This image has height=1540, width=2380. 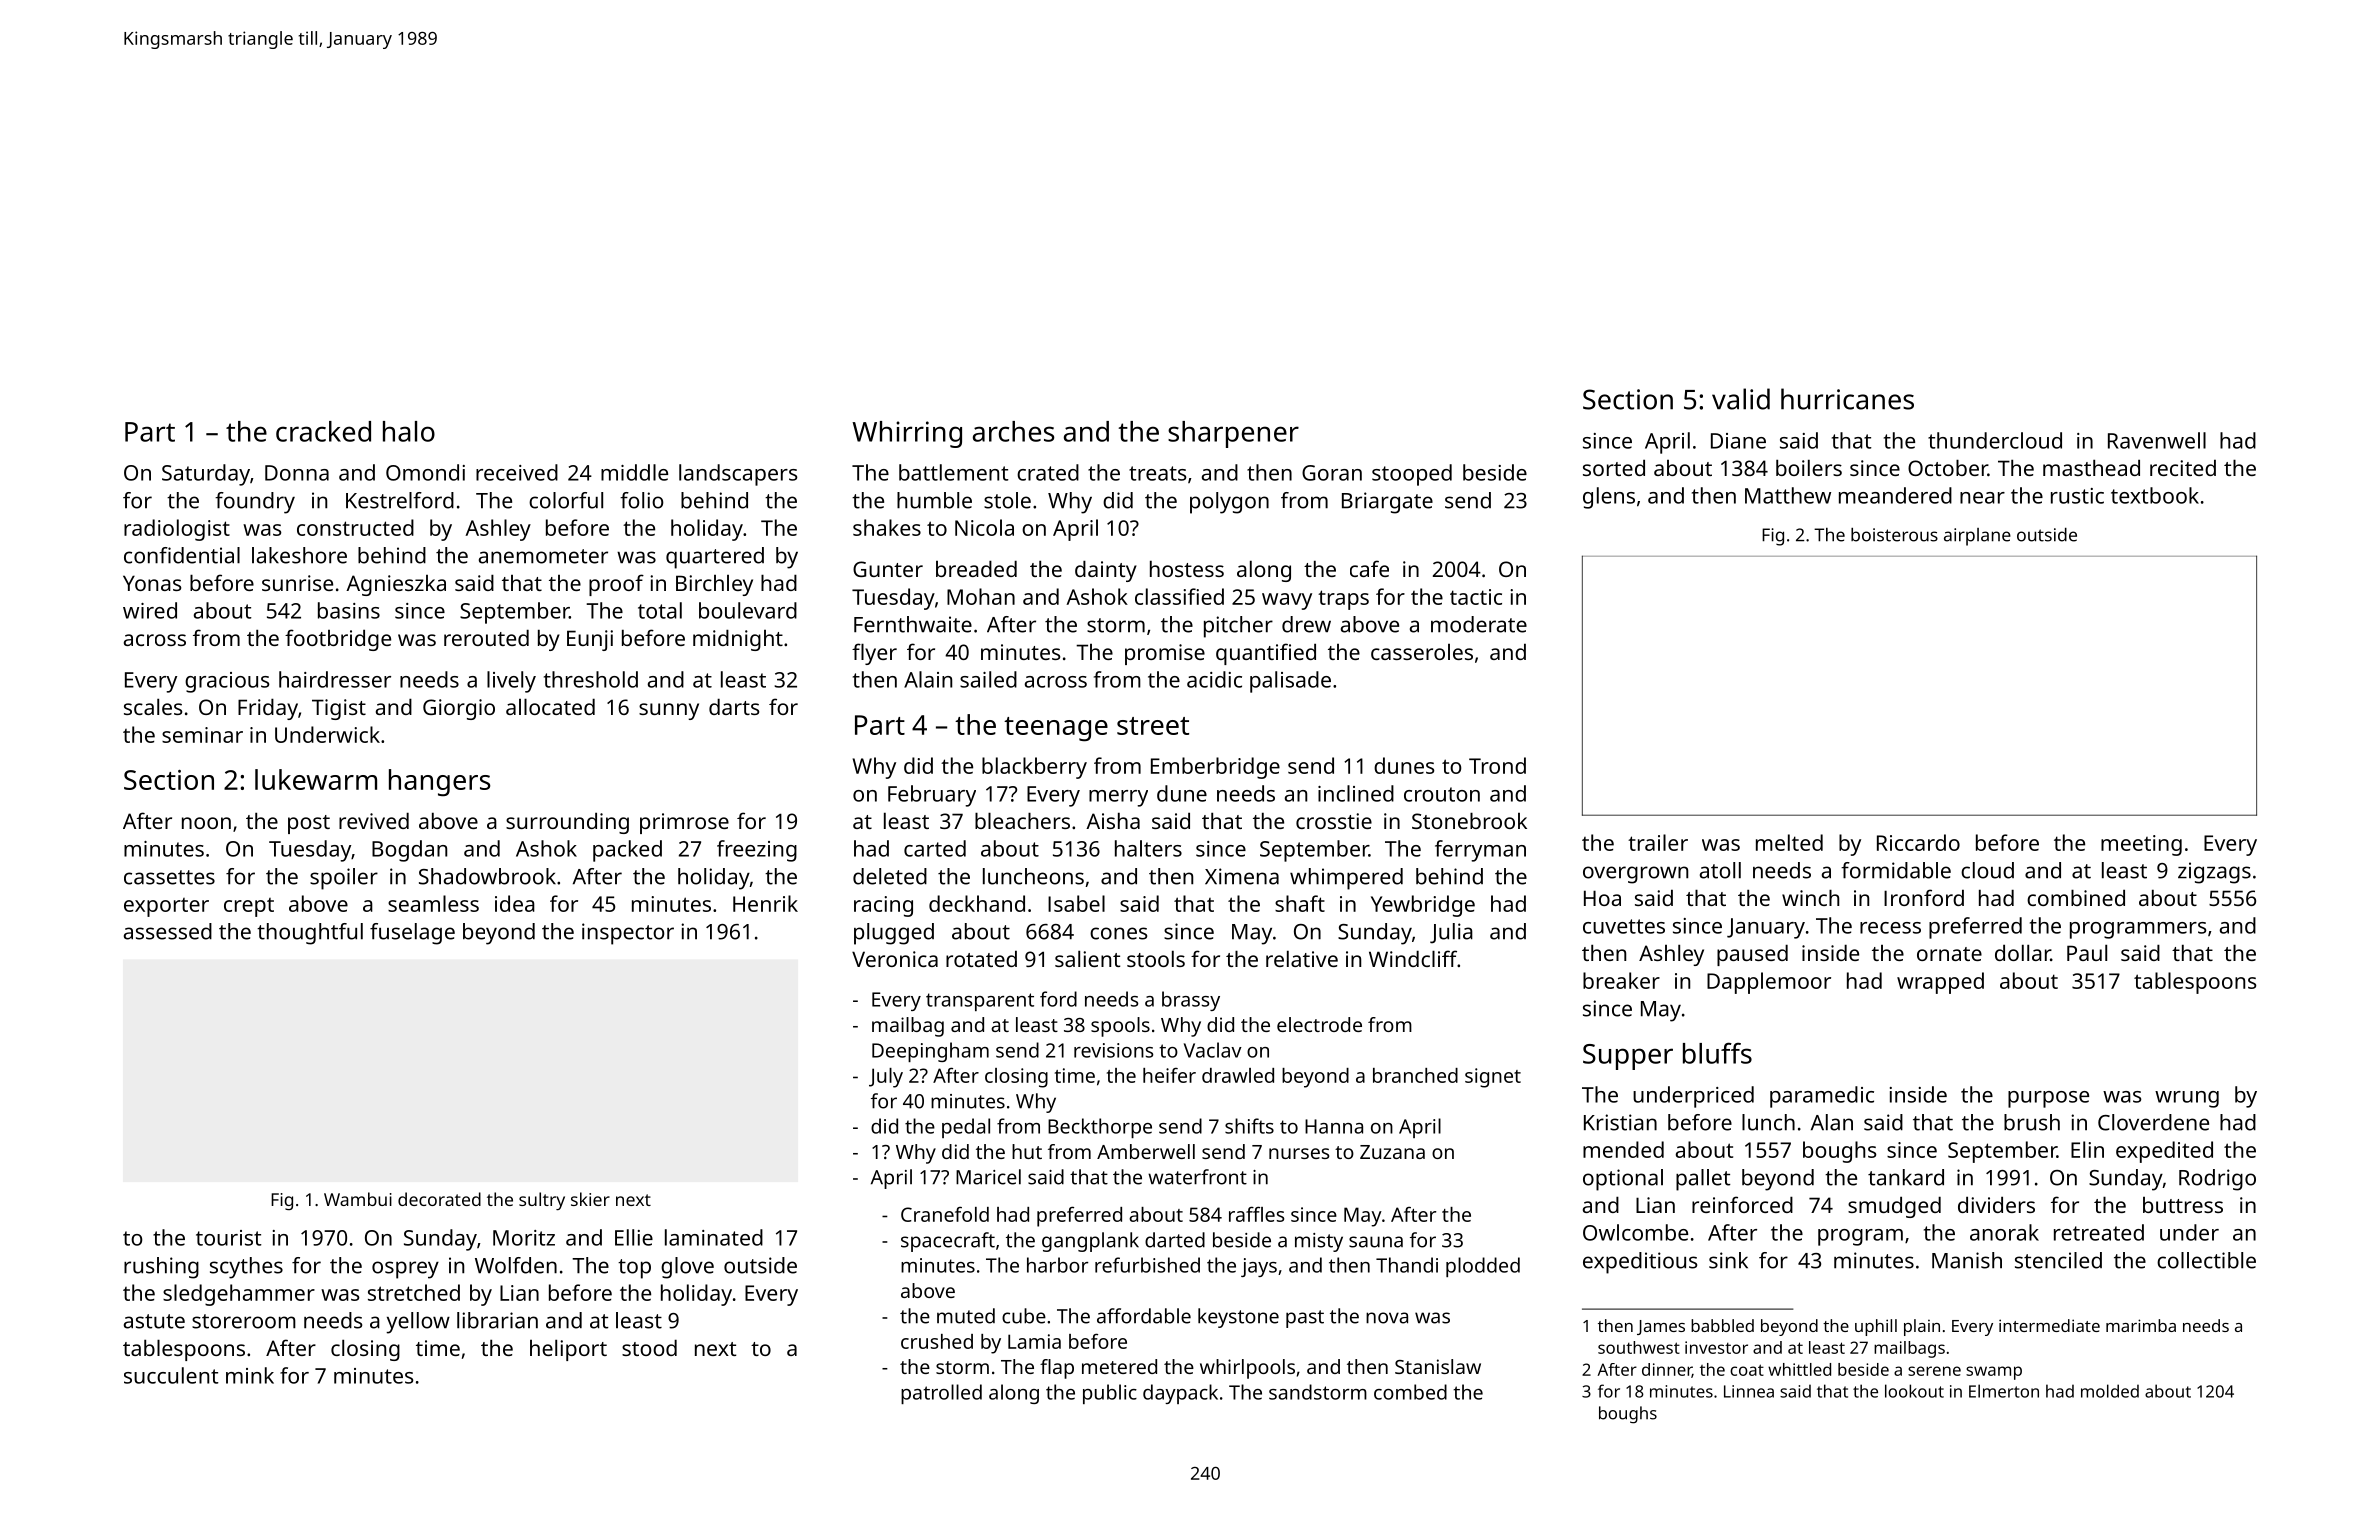 What do you see at coordinates (206, 475) in the image?
I see `Saturday` at bounding box center [206, 475].
